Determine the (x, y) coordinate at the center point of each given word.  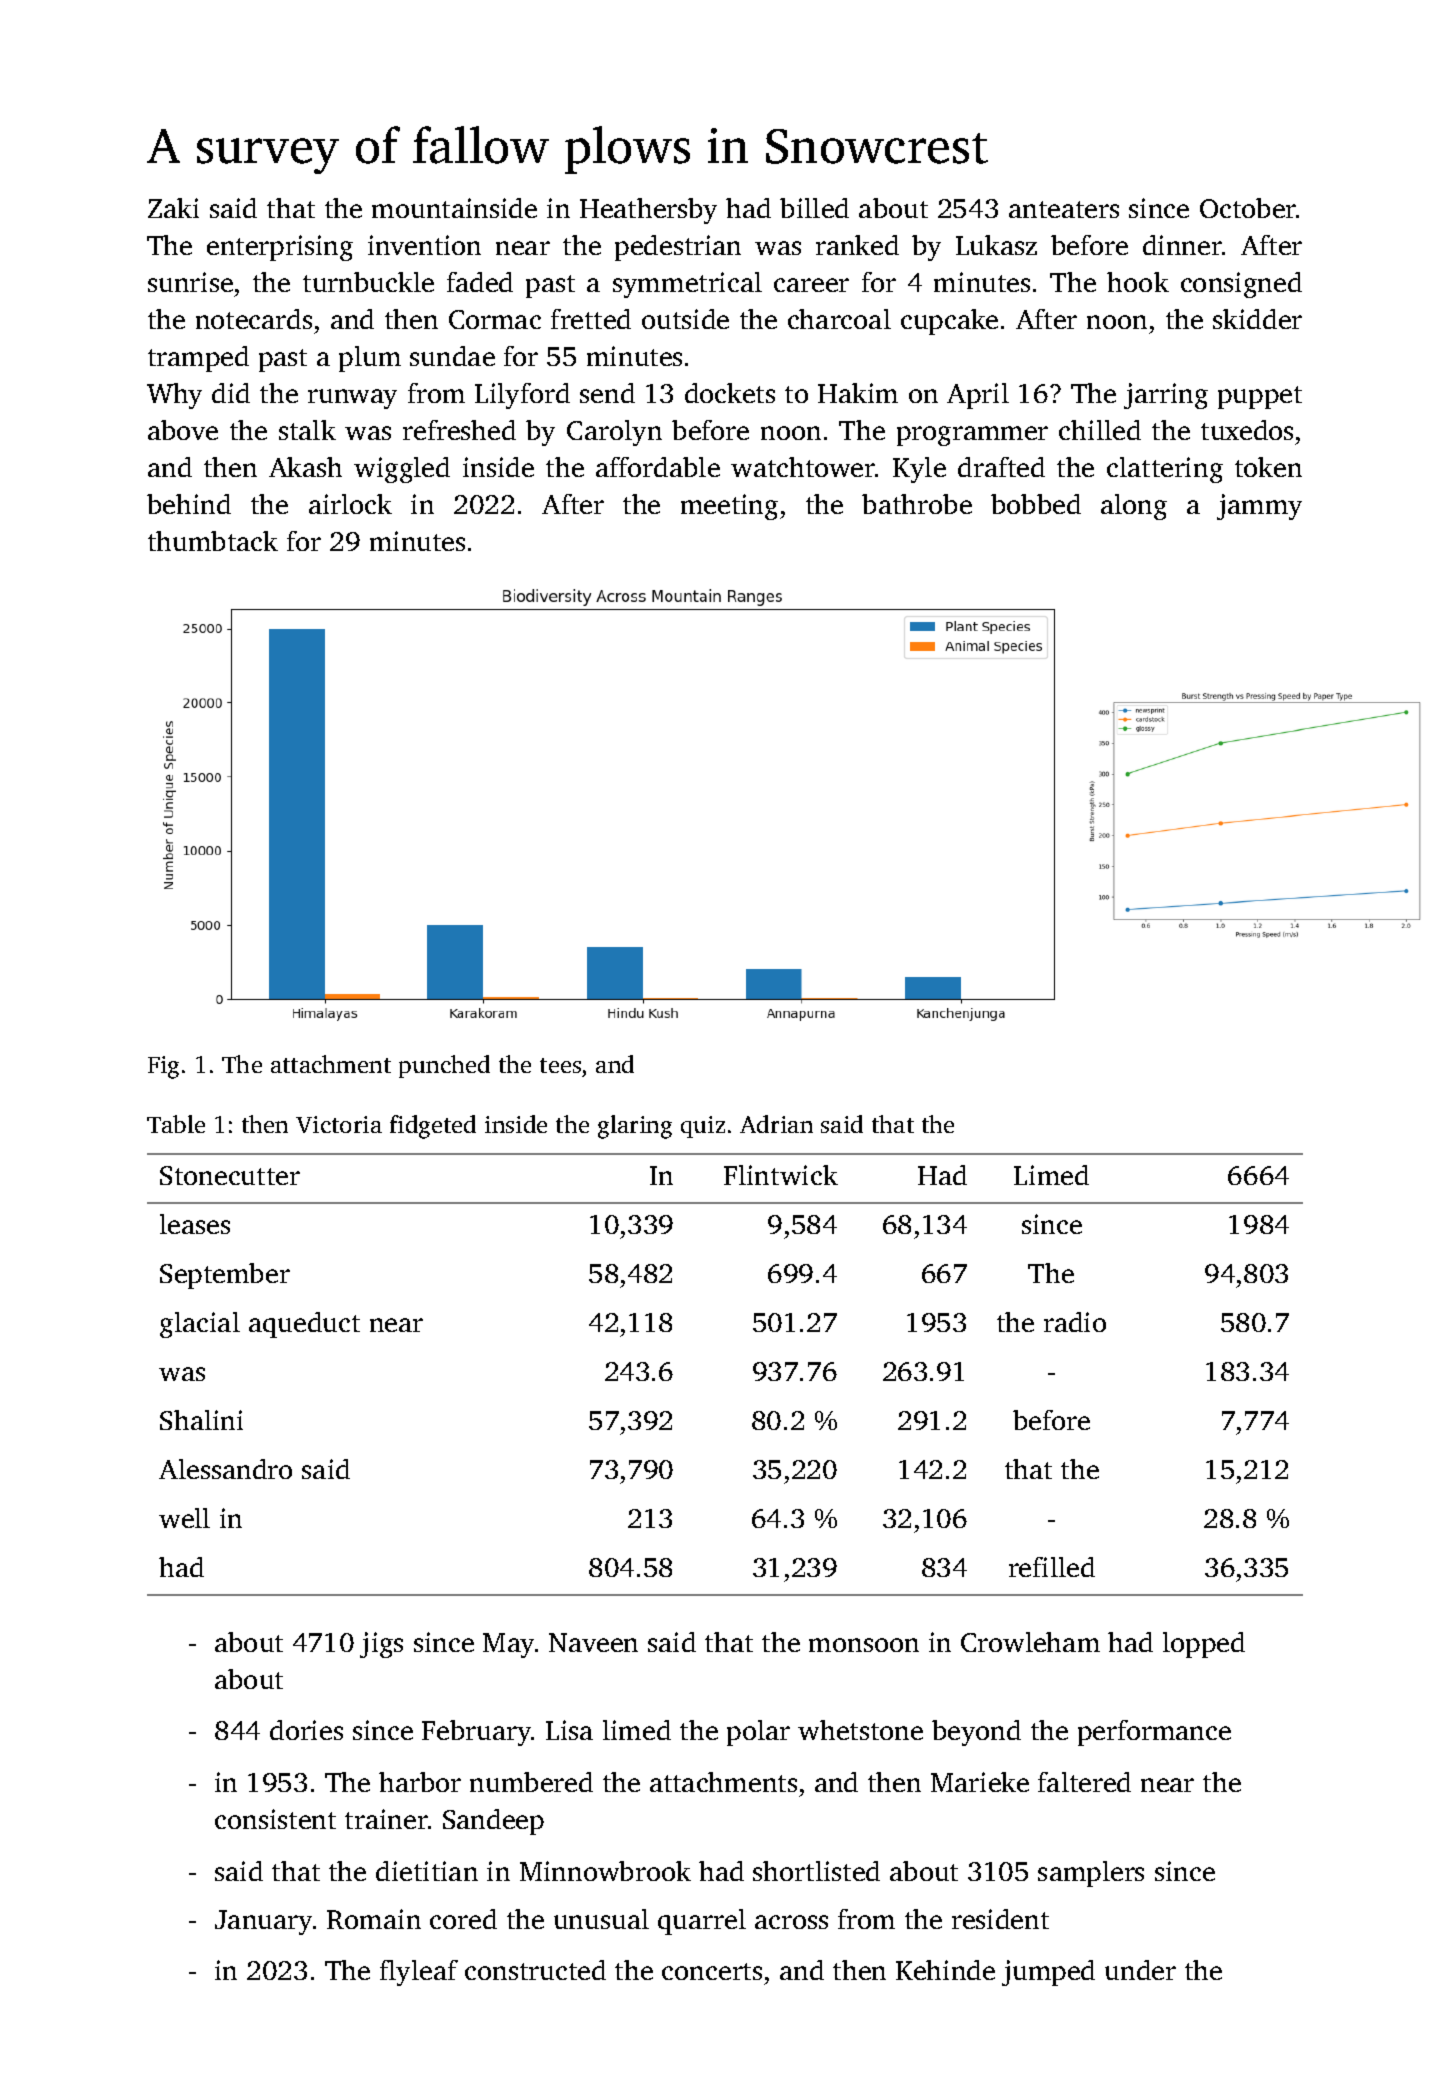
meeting (729, 507)
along (1134, 507)
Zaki (173, 208)
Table (176, 1124)
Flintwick (781, 1175)
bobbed (1036, 504)
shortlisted (816, 1871)
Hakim (858, 393)
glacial (200, 1325)
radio (1075, 1322)
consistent (275, 1819)
